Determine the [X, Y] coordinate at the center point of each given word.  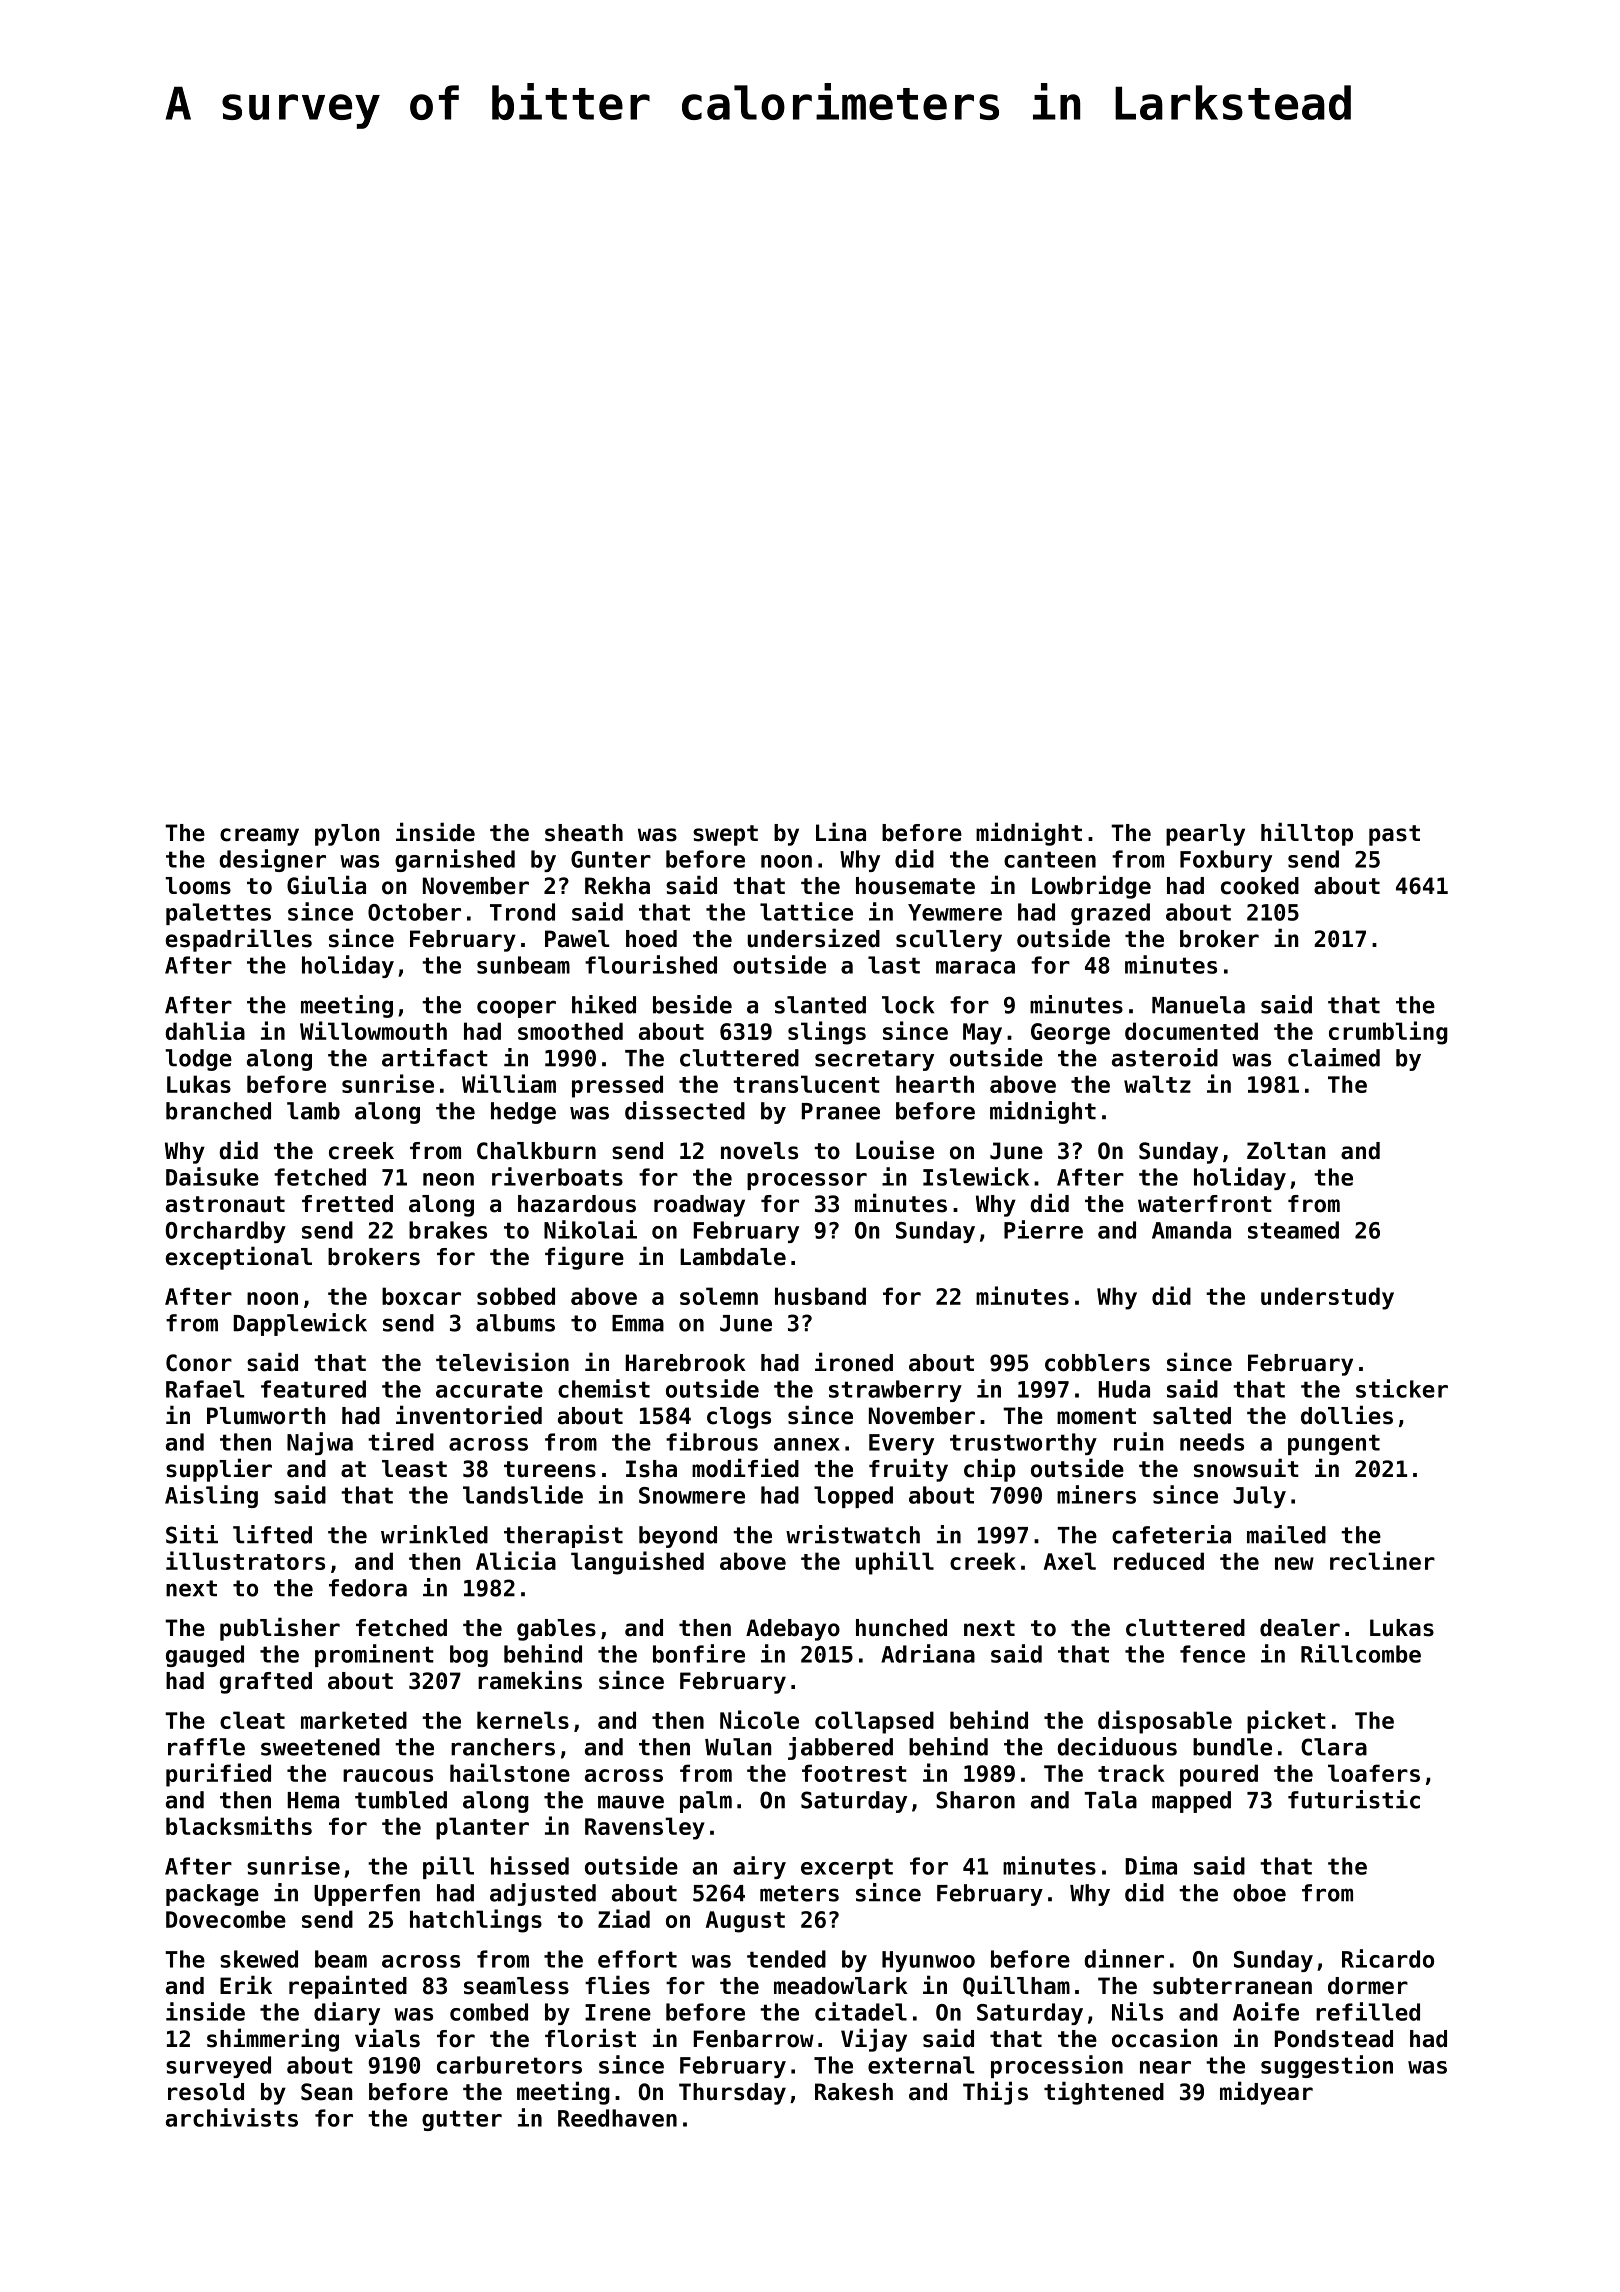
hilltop [1307, 834]
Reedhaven [617, 2118]
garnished [455, 860]
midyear [1266, 2093]
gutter [462, 2120]
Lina [841, 832]
